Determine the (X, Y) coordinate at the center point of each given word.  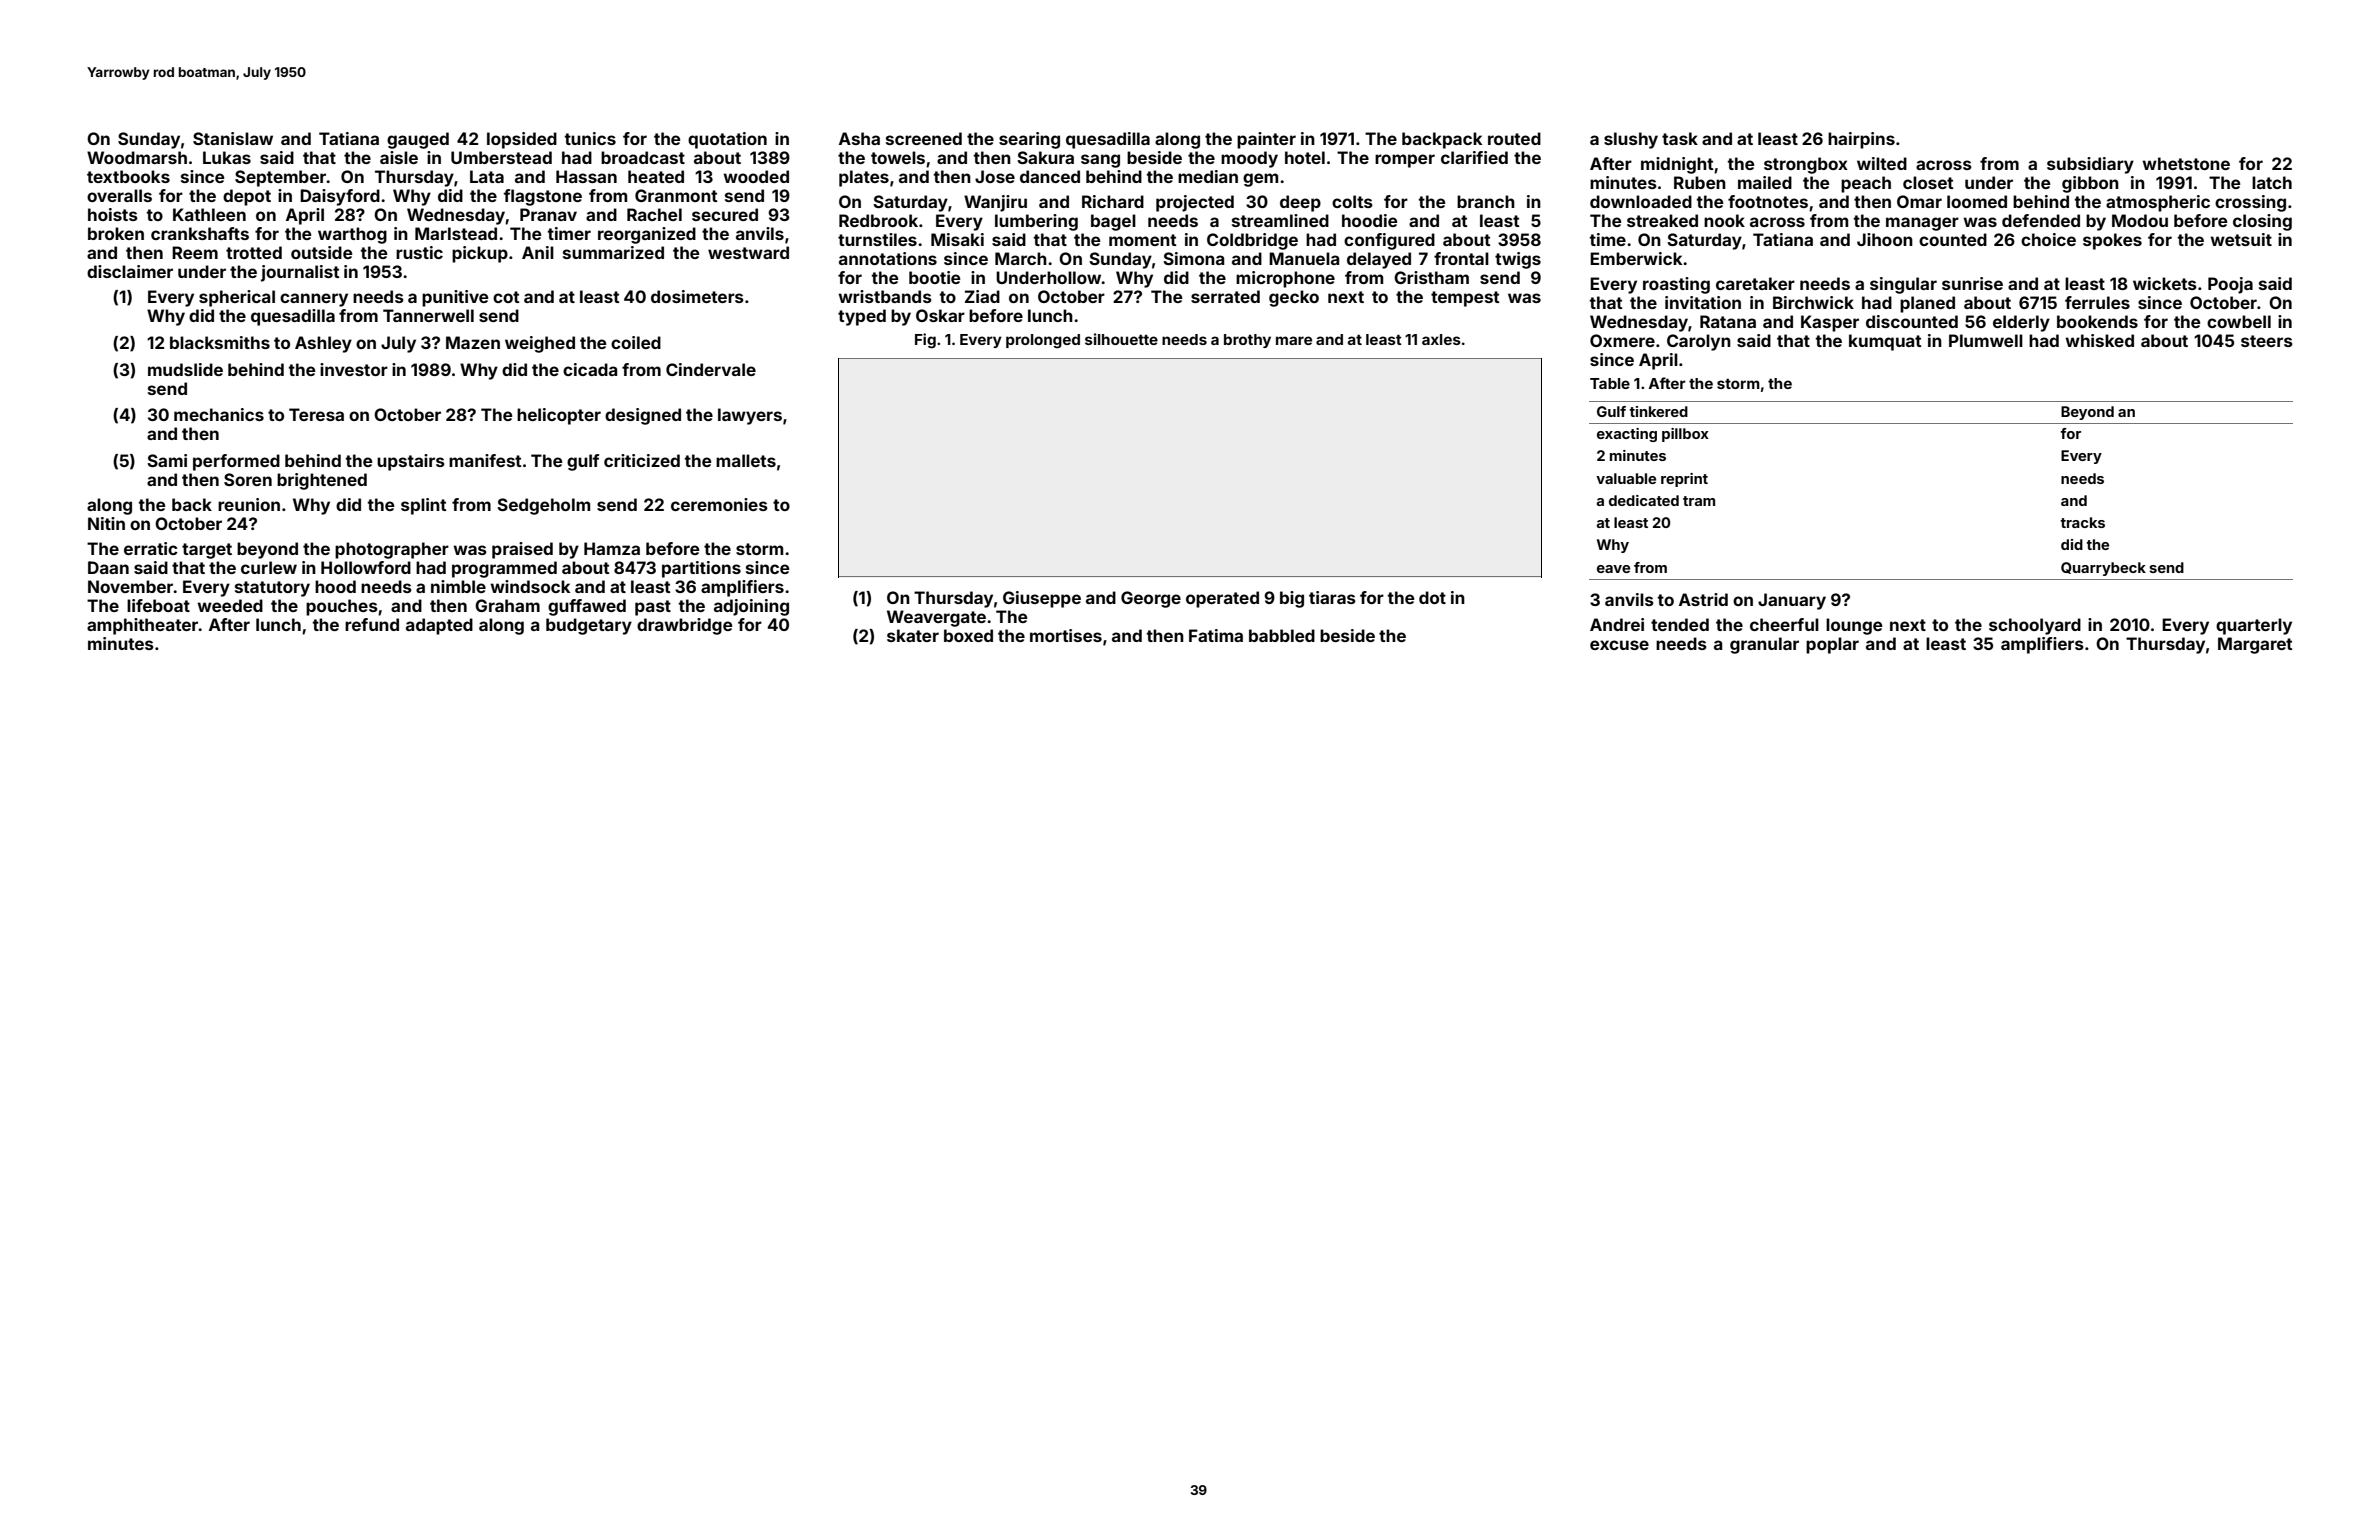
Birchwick (1813, 302)
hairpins (1861, 140)
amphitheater (143, 626)
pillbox (1685, 435)
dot (1432, 597)
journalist (300, 273)
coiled (636, 342)
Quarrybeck (2103, 569)
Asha (859, 138)
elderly (2021, 323)
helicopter (559, 416)
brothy (1247, 341)
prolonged (1043, 341)
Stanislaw (233, 138)
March (1021, 258)
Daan (108, 567)
